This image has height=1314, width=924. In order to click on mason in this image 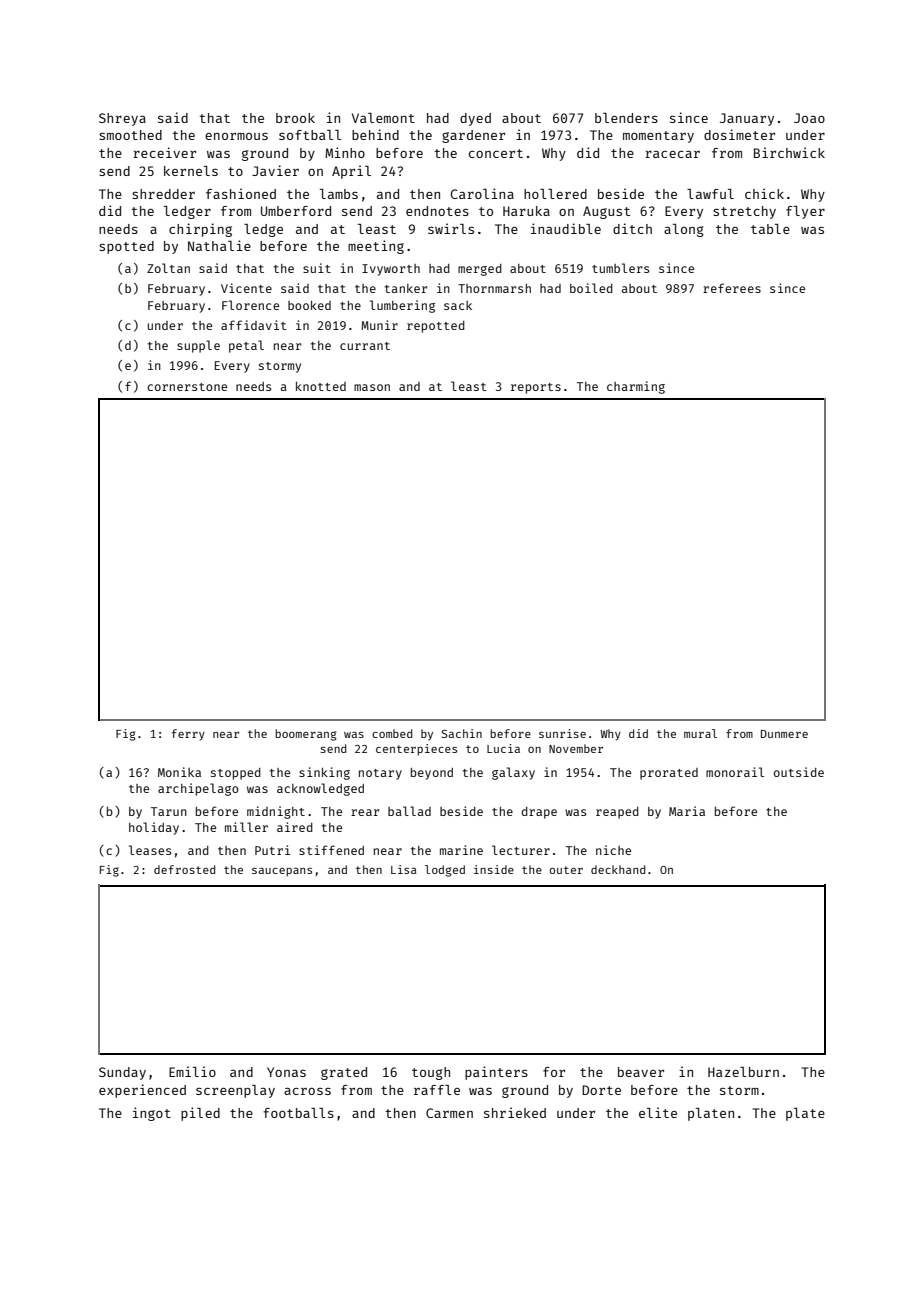, I will do `click(372, 387)`.
